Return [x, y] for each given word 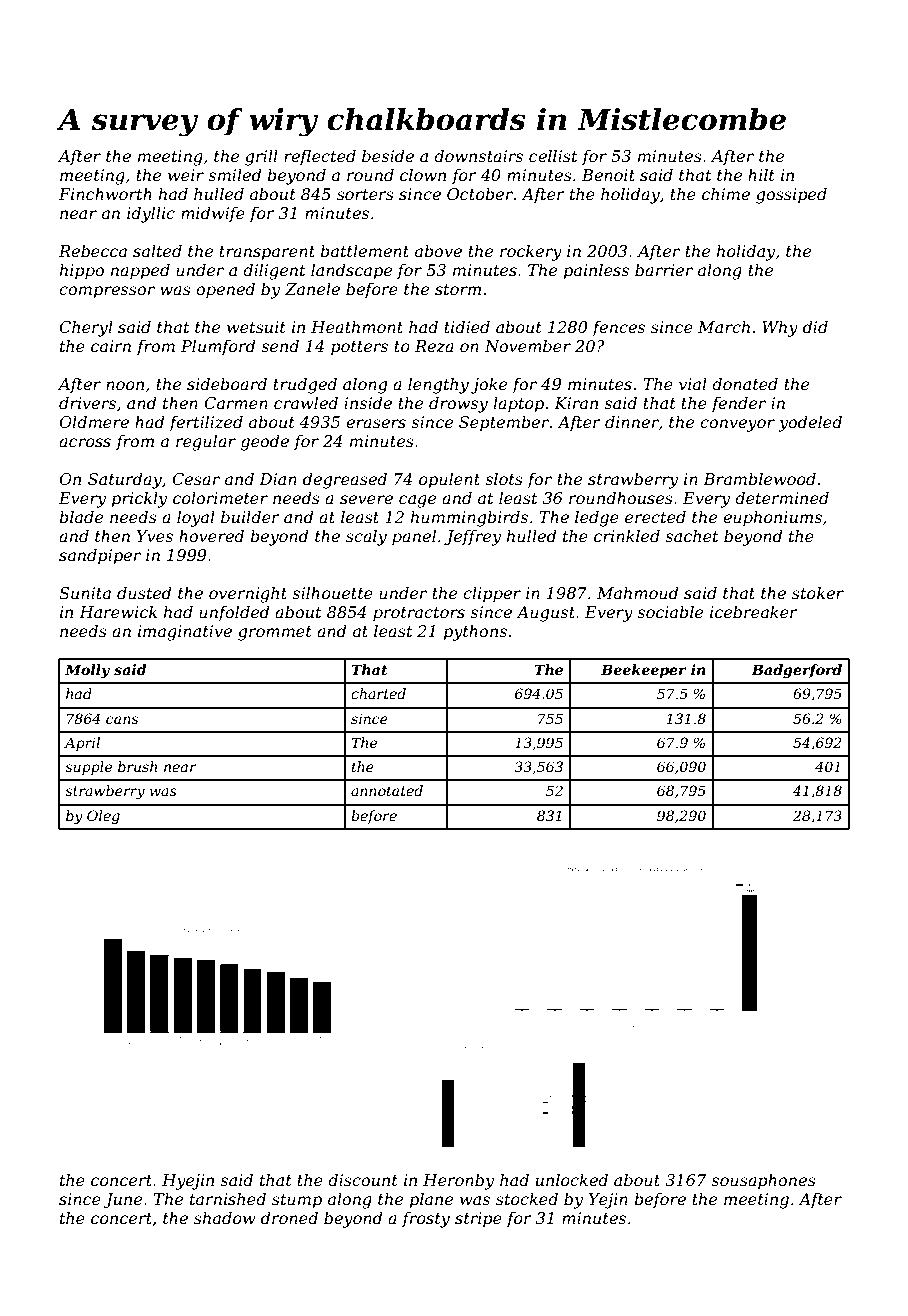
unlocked [572, 1179]
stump [297, 1201]
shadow [225, 1217]
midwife [213, 214]
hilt [761, 174]
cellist [553, 155]
